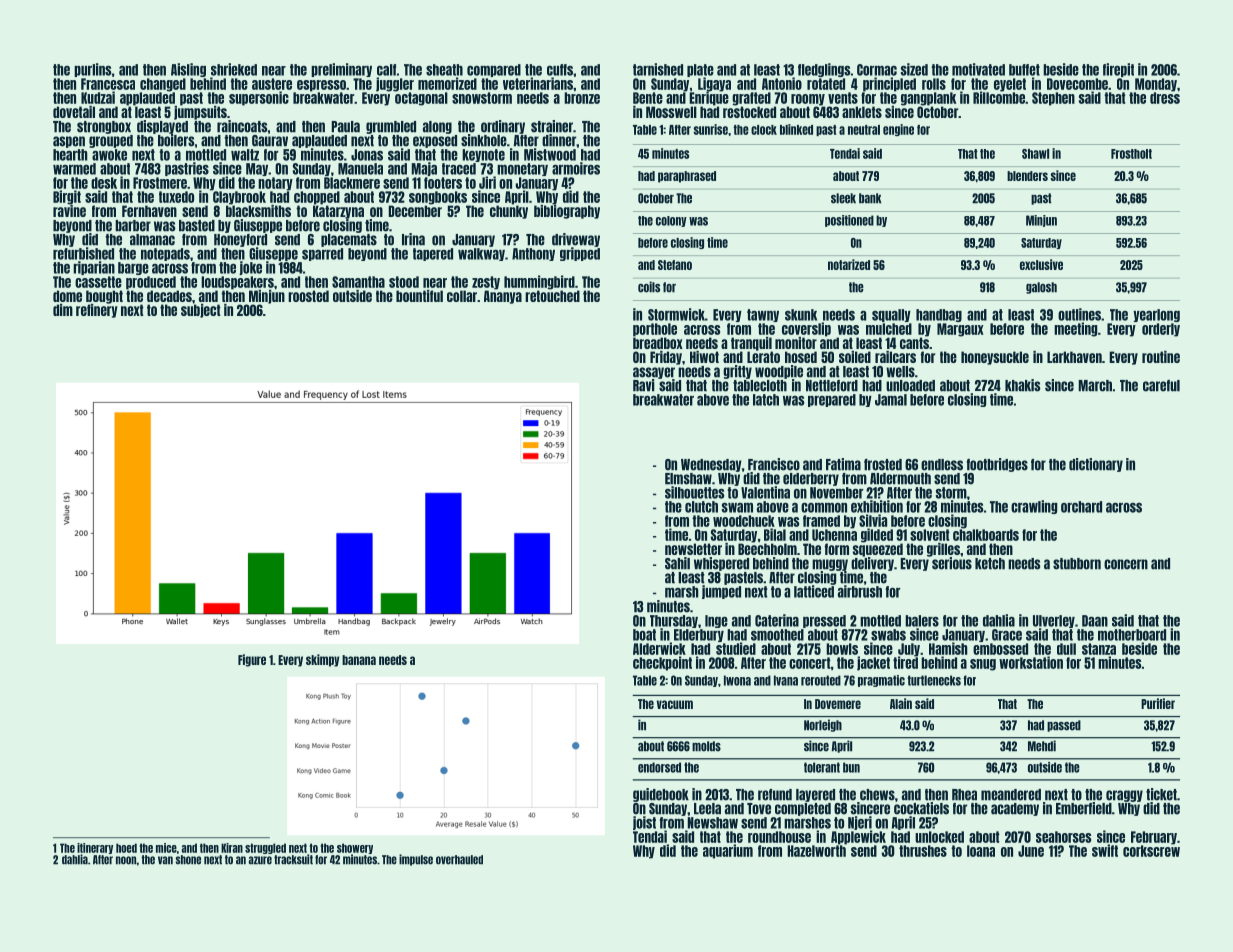 The image size is (1233, 952). I want to click on porthole, so click(655, 330).
